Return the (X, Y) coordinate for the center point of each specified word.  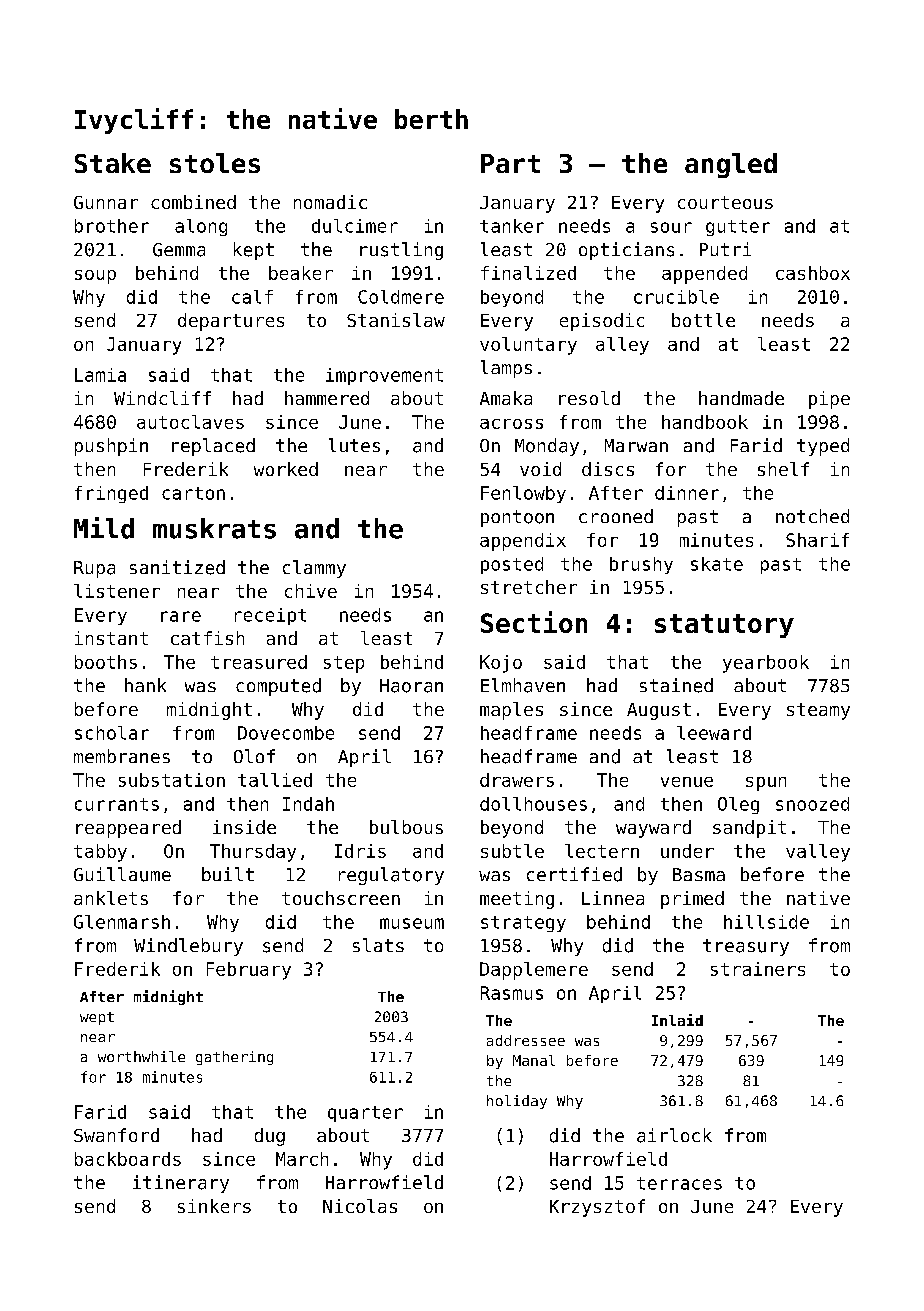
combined (193, 202)
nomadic (330, 202)
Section (534, 622)
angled (731, 165)
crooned (616, 516)
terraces (679, 1183)
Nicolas (360, 1206)
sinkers (214, 1206)
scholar (112, 733)
